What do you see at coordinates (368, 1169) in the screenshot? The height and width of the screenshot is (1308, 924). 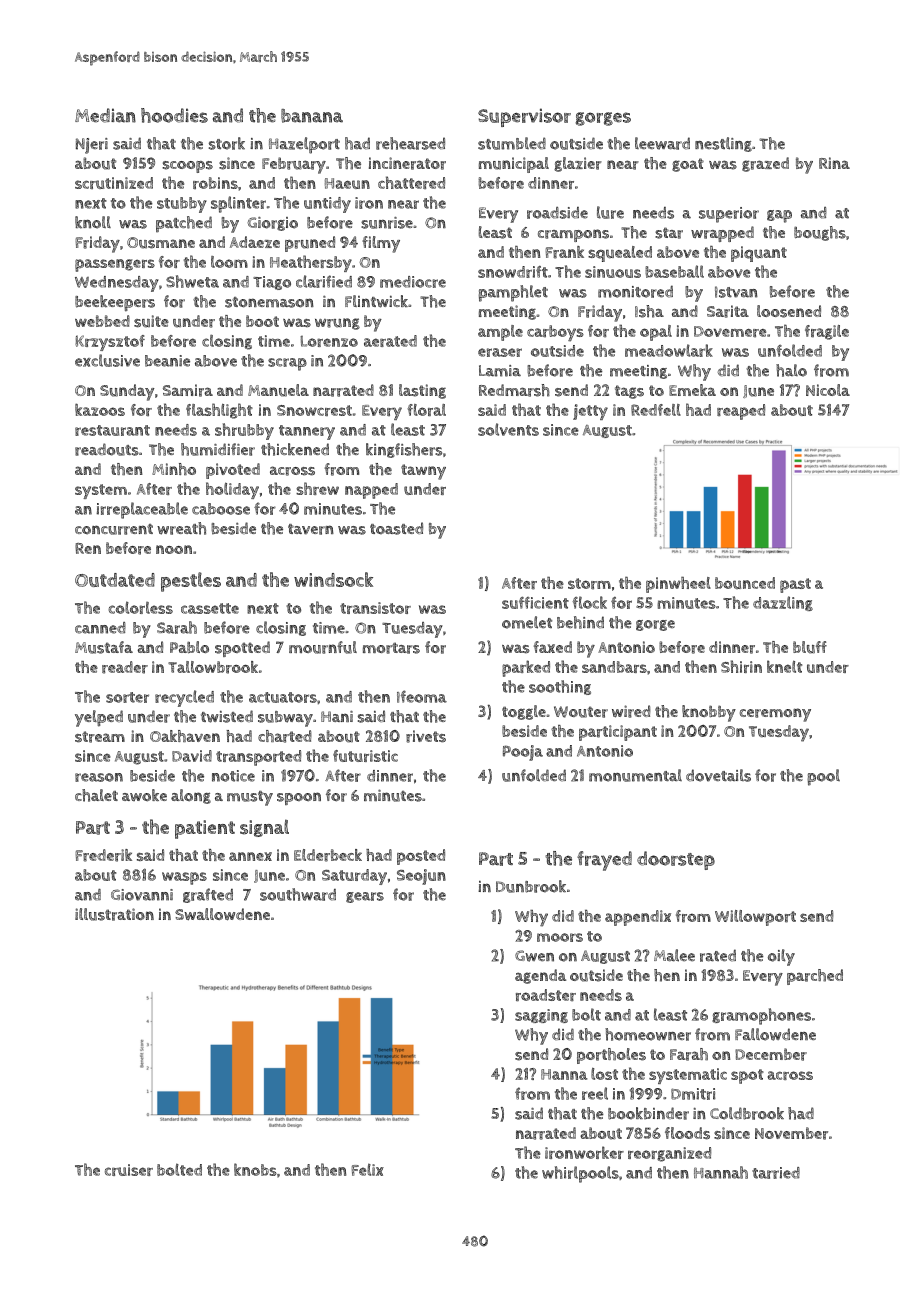 I see `Felix` at bounding box center [368, 1169].
